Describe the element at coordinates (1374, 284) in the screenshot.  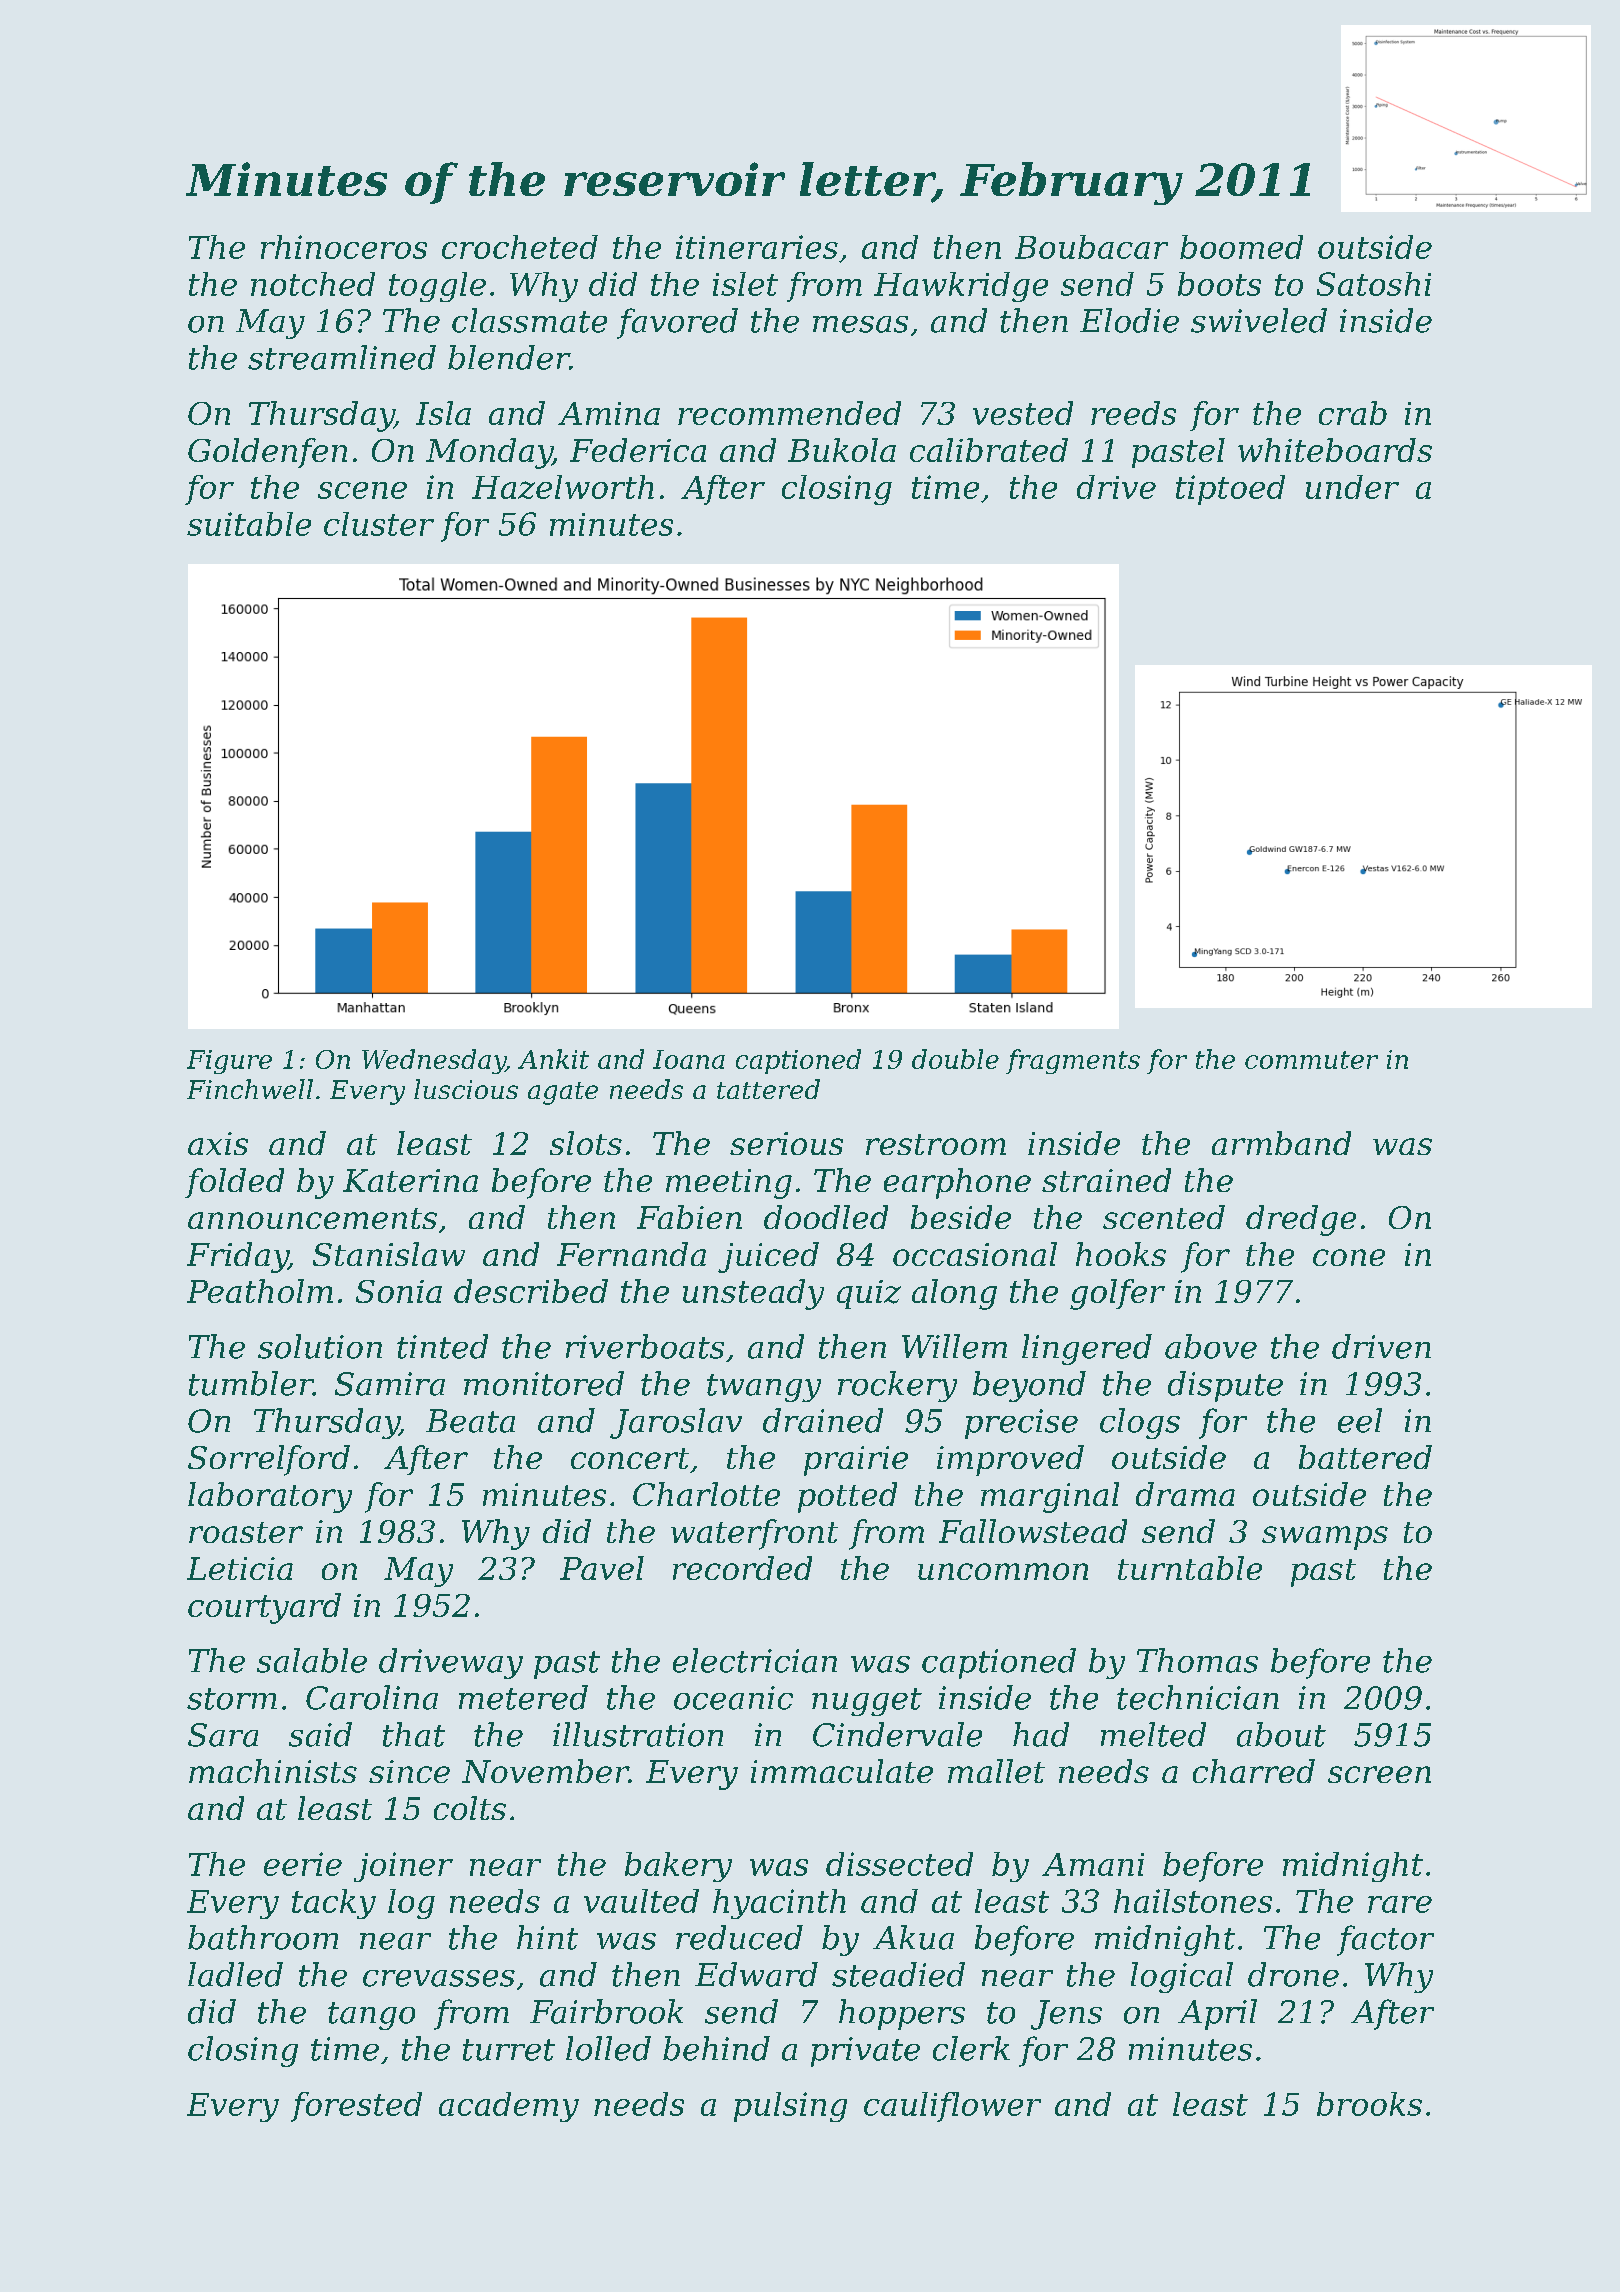
I see `Satoshi` at that location.
